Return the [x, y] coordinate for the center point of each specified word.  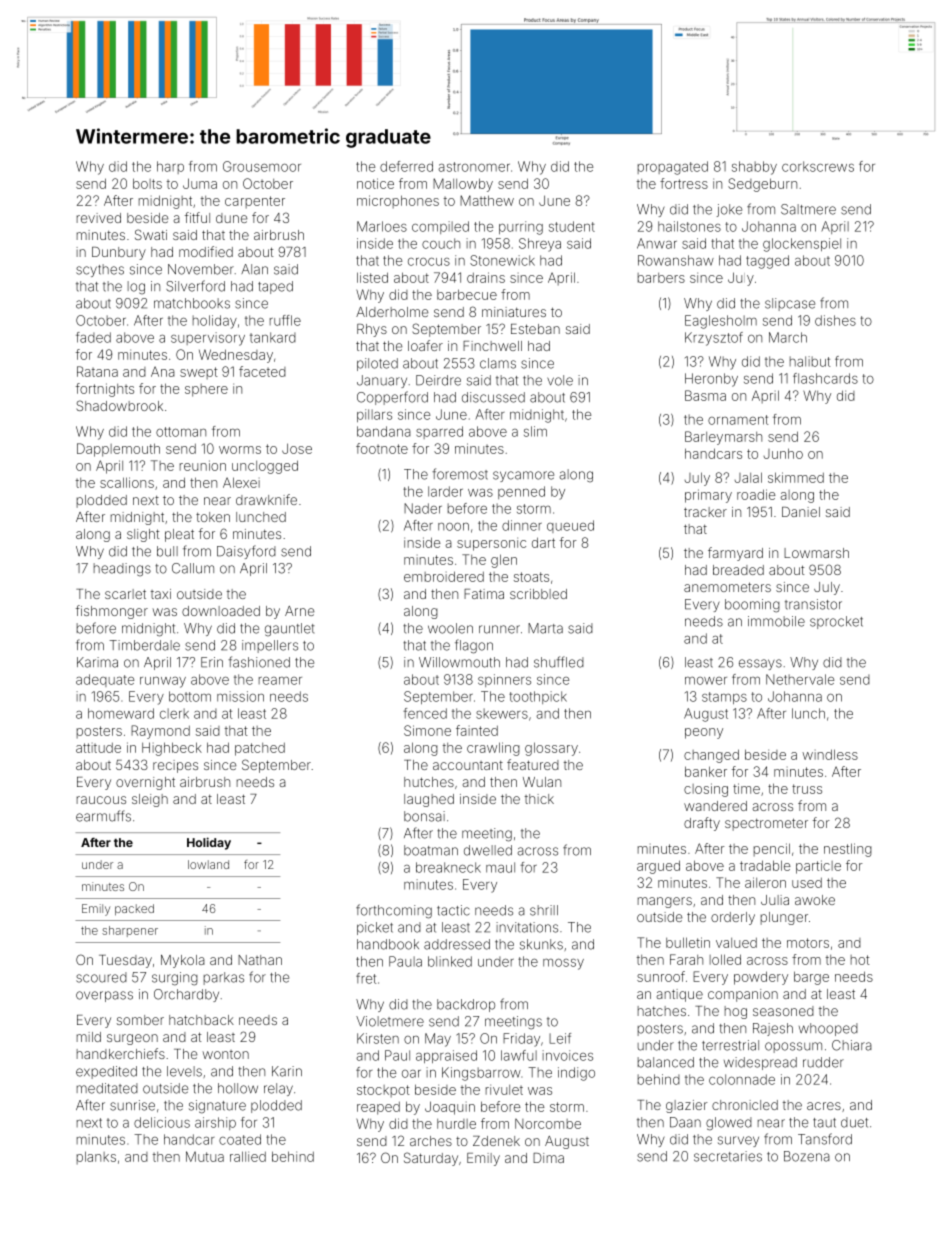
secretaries [728, 1156]
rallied [248, 1156]
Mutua [205, 1156]
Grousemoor [262, 166]
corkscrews [818, 166]
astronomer [474, 167]
